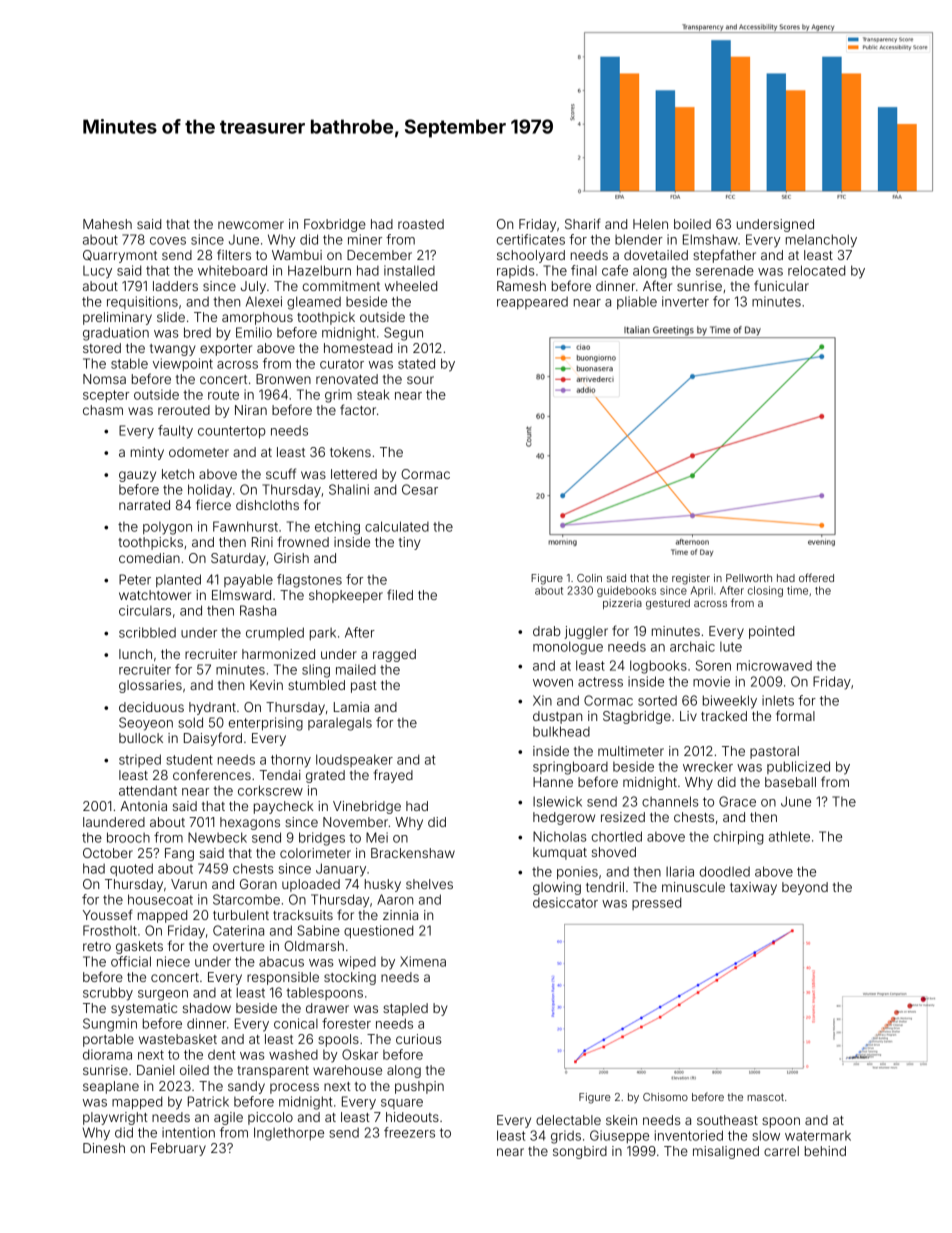  I want to click on Brackenshaw, so click(413, 853).
